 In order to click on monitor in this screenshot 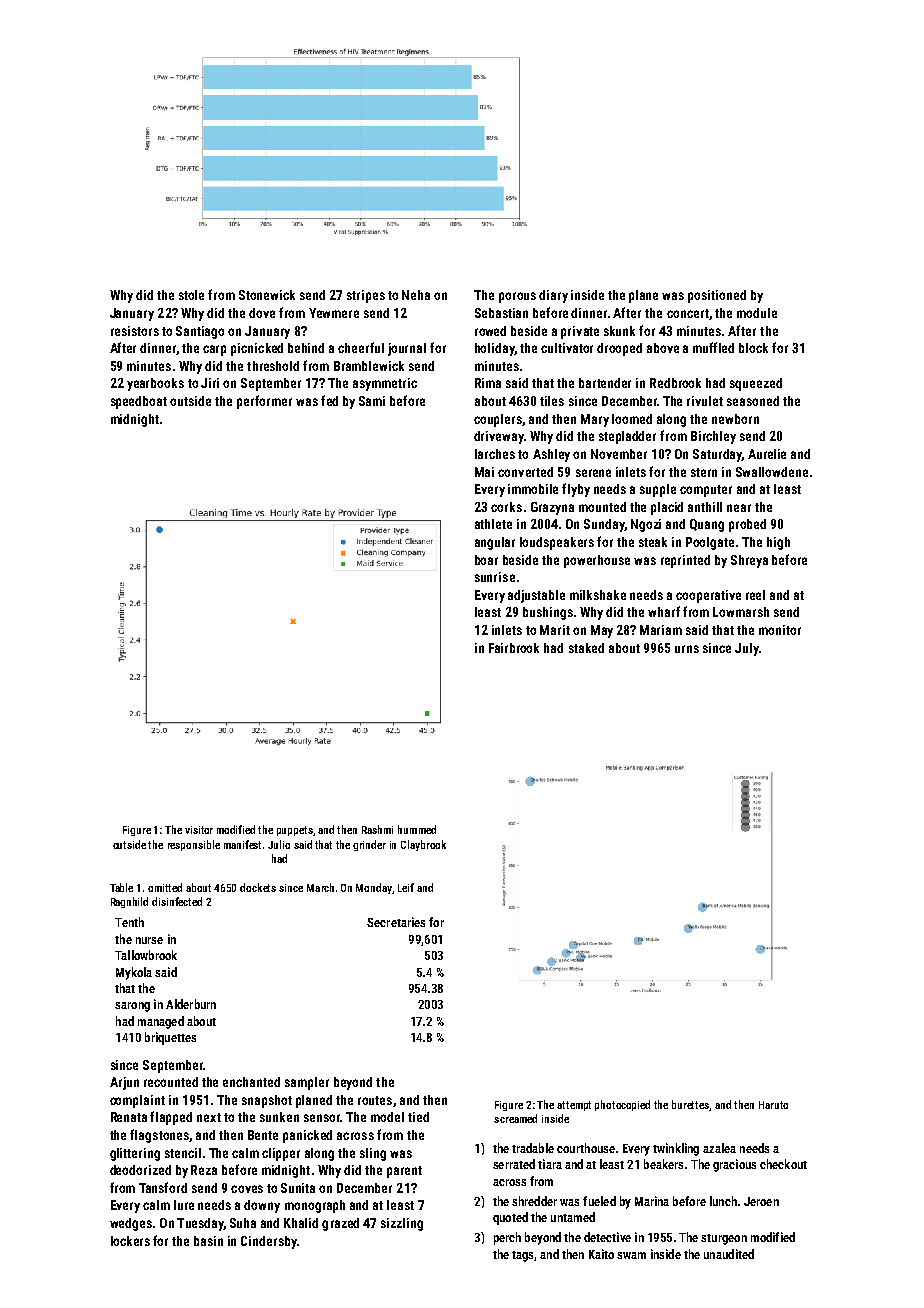, I will do `click(780, 630)`.
